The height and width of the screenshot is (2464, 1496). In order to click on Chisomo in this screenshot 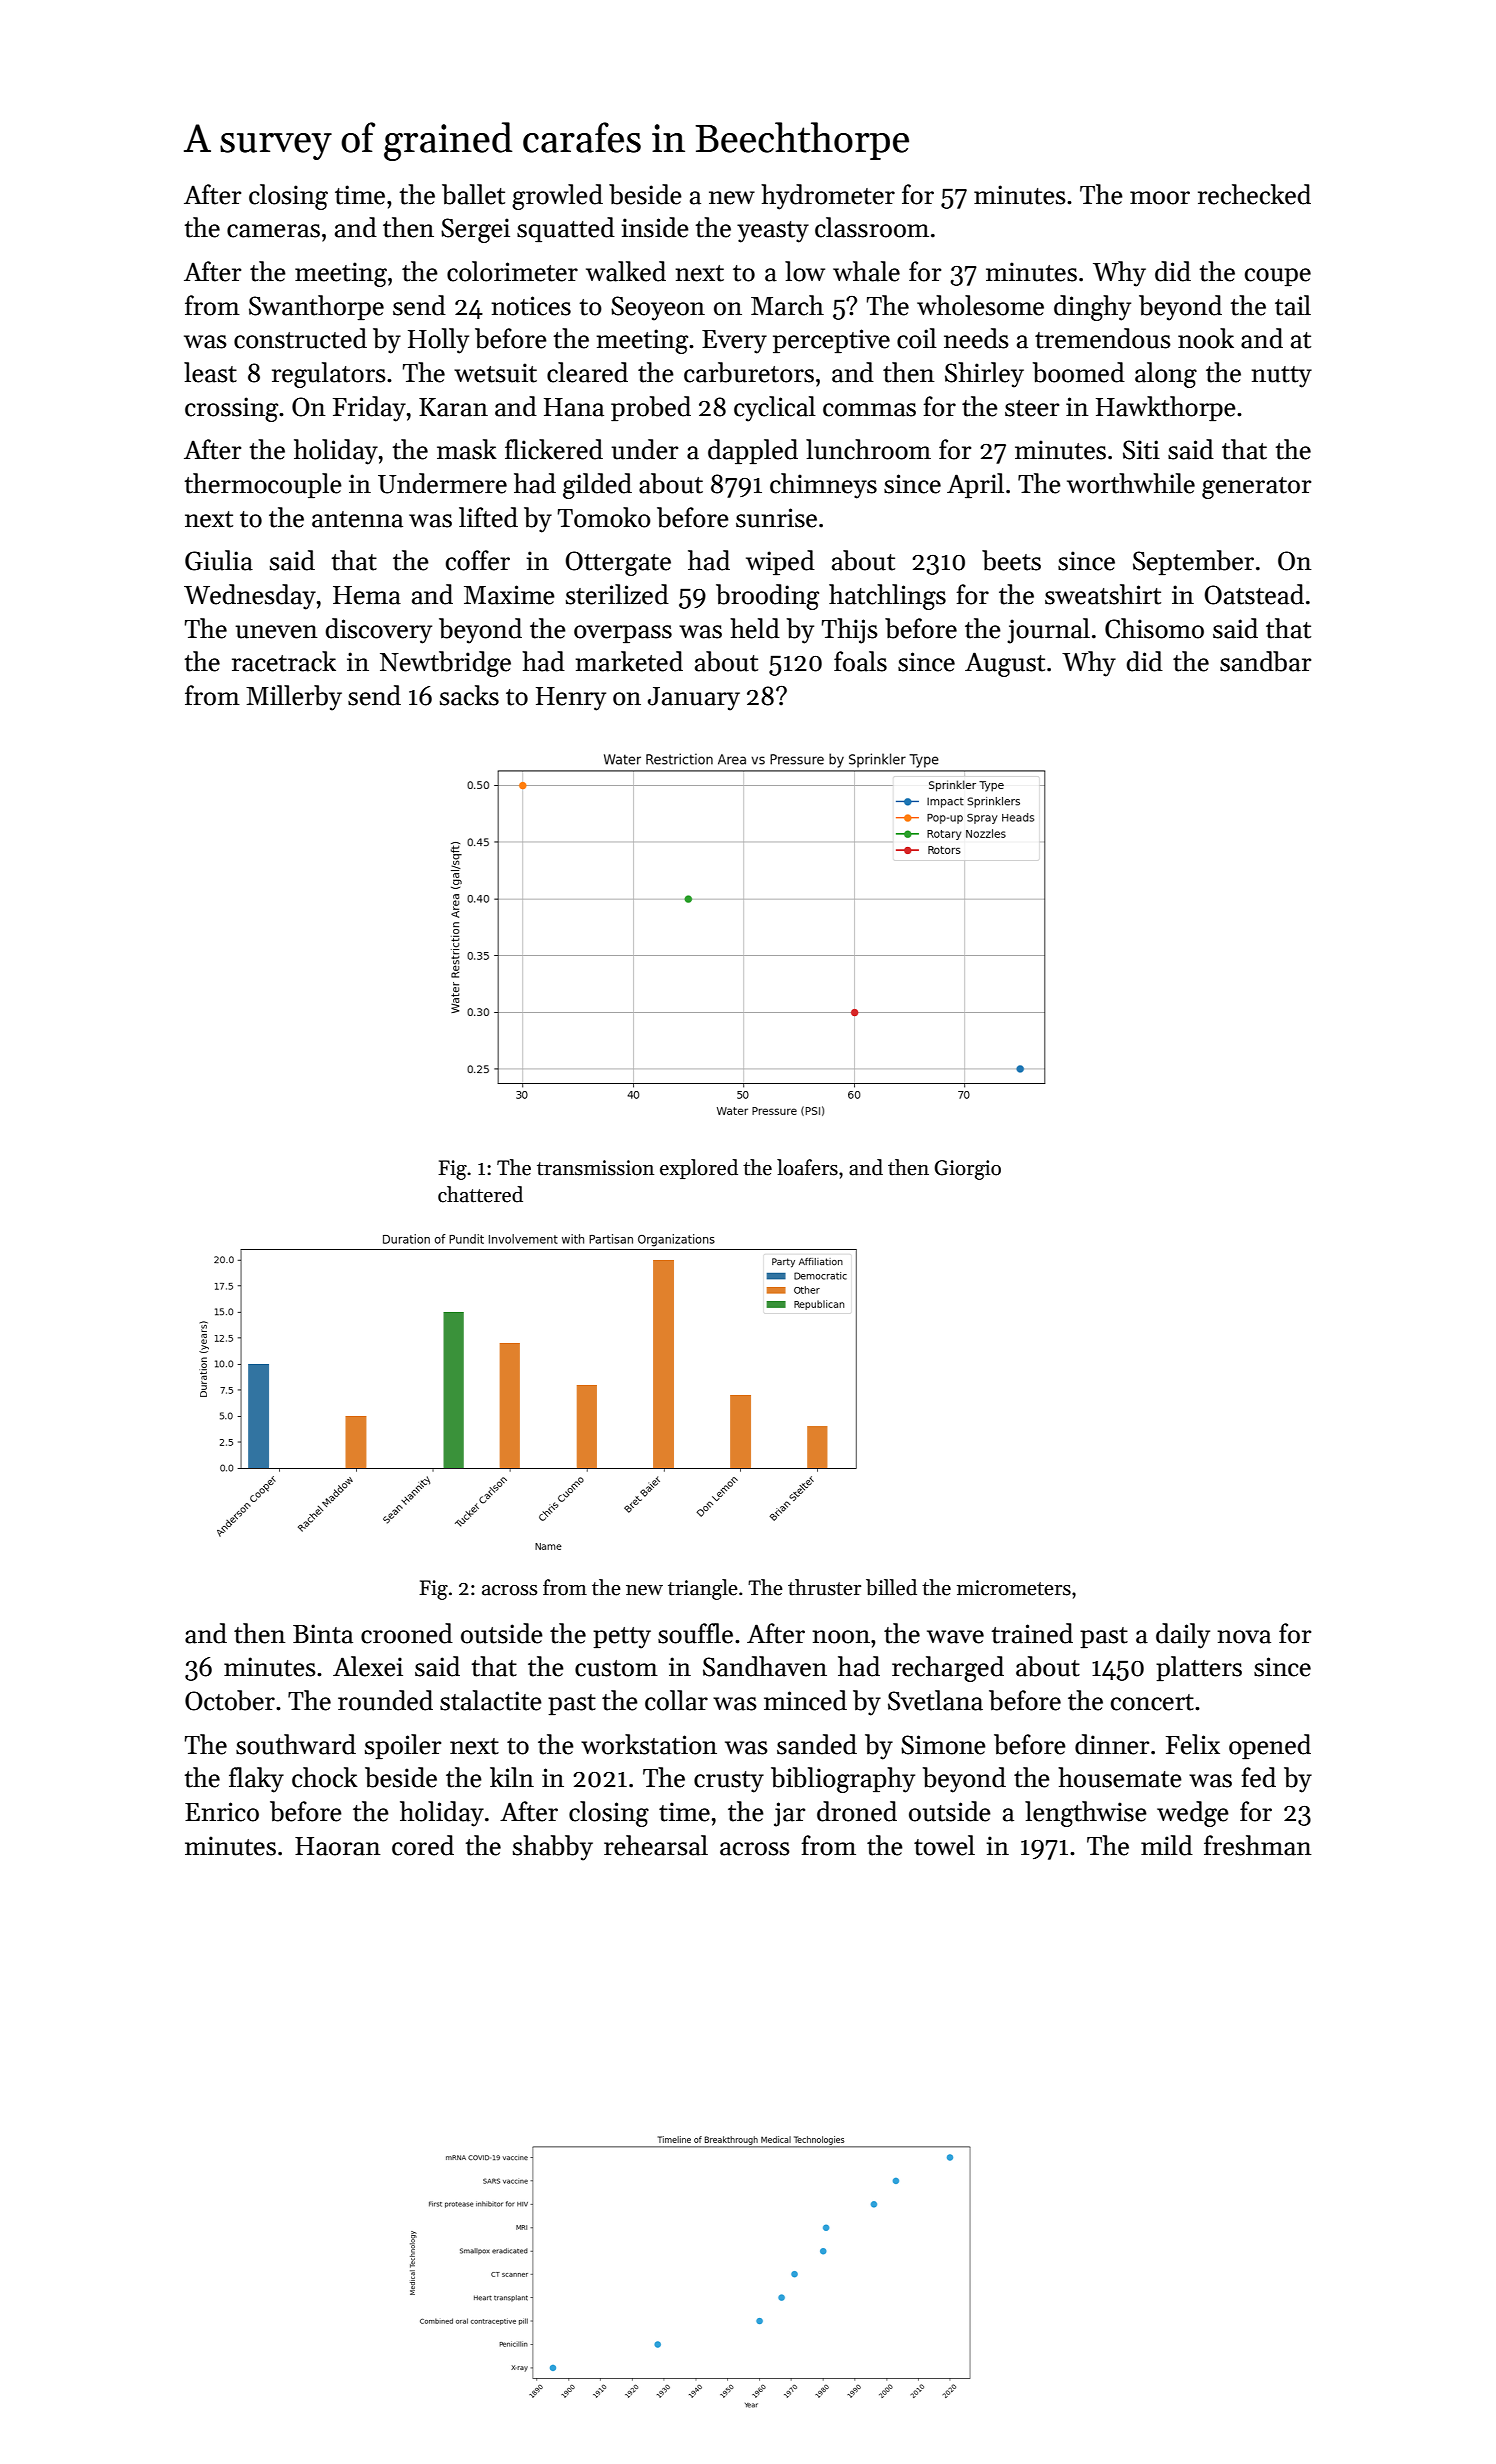, I will do `click(1154, 628)`.
